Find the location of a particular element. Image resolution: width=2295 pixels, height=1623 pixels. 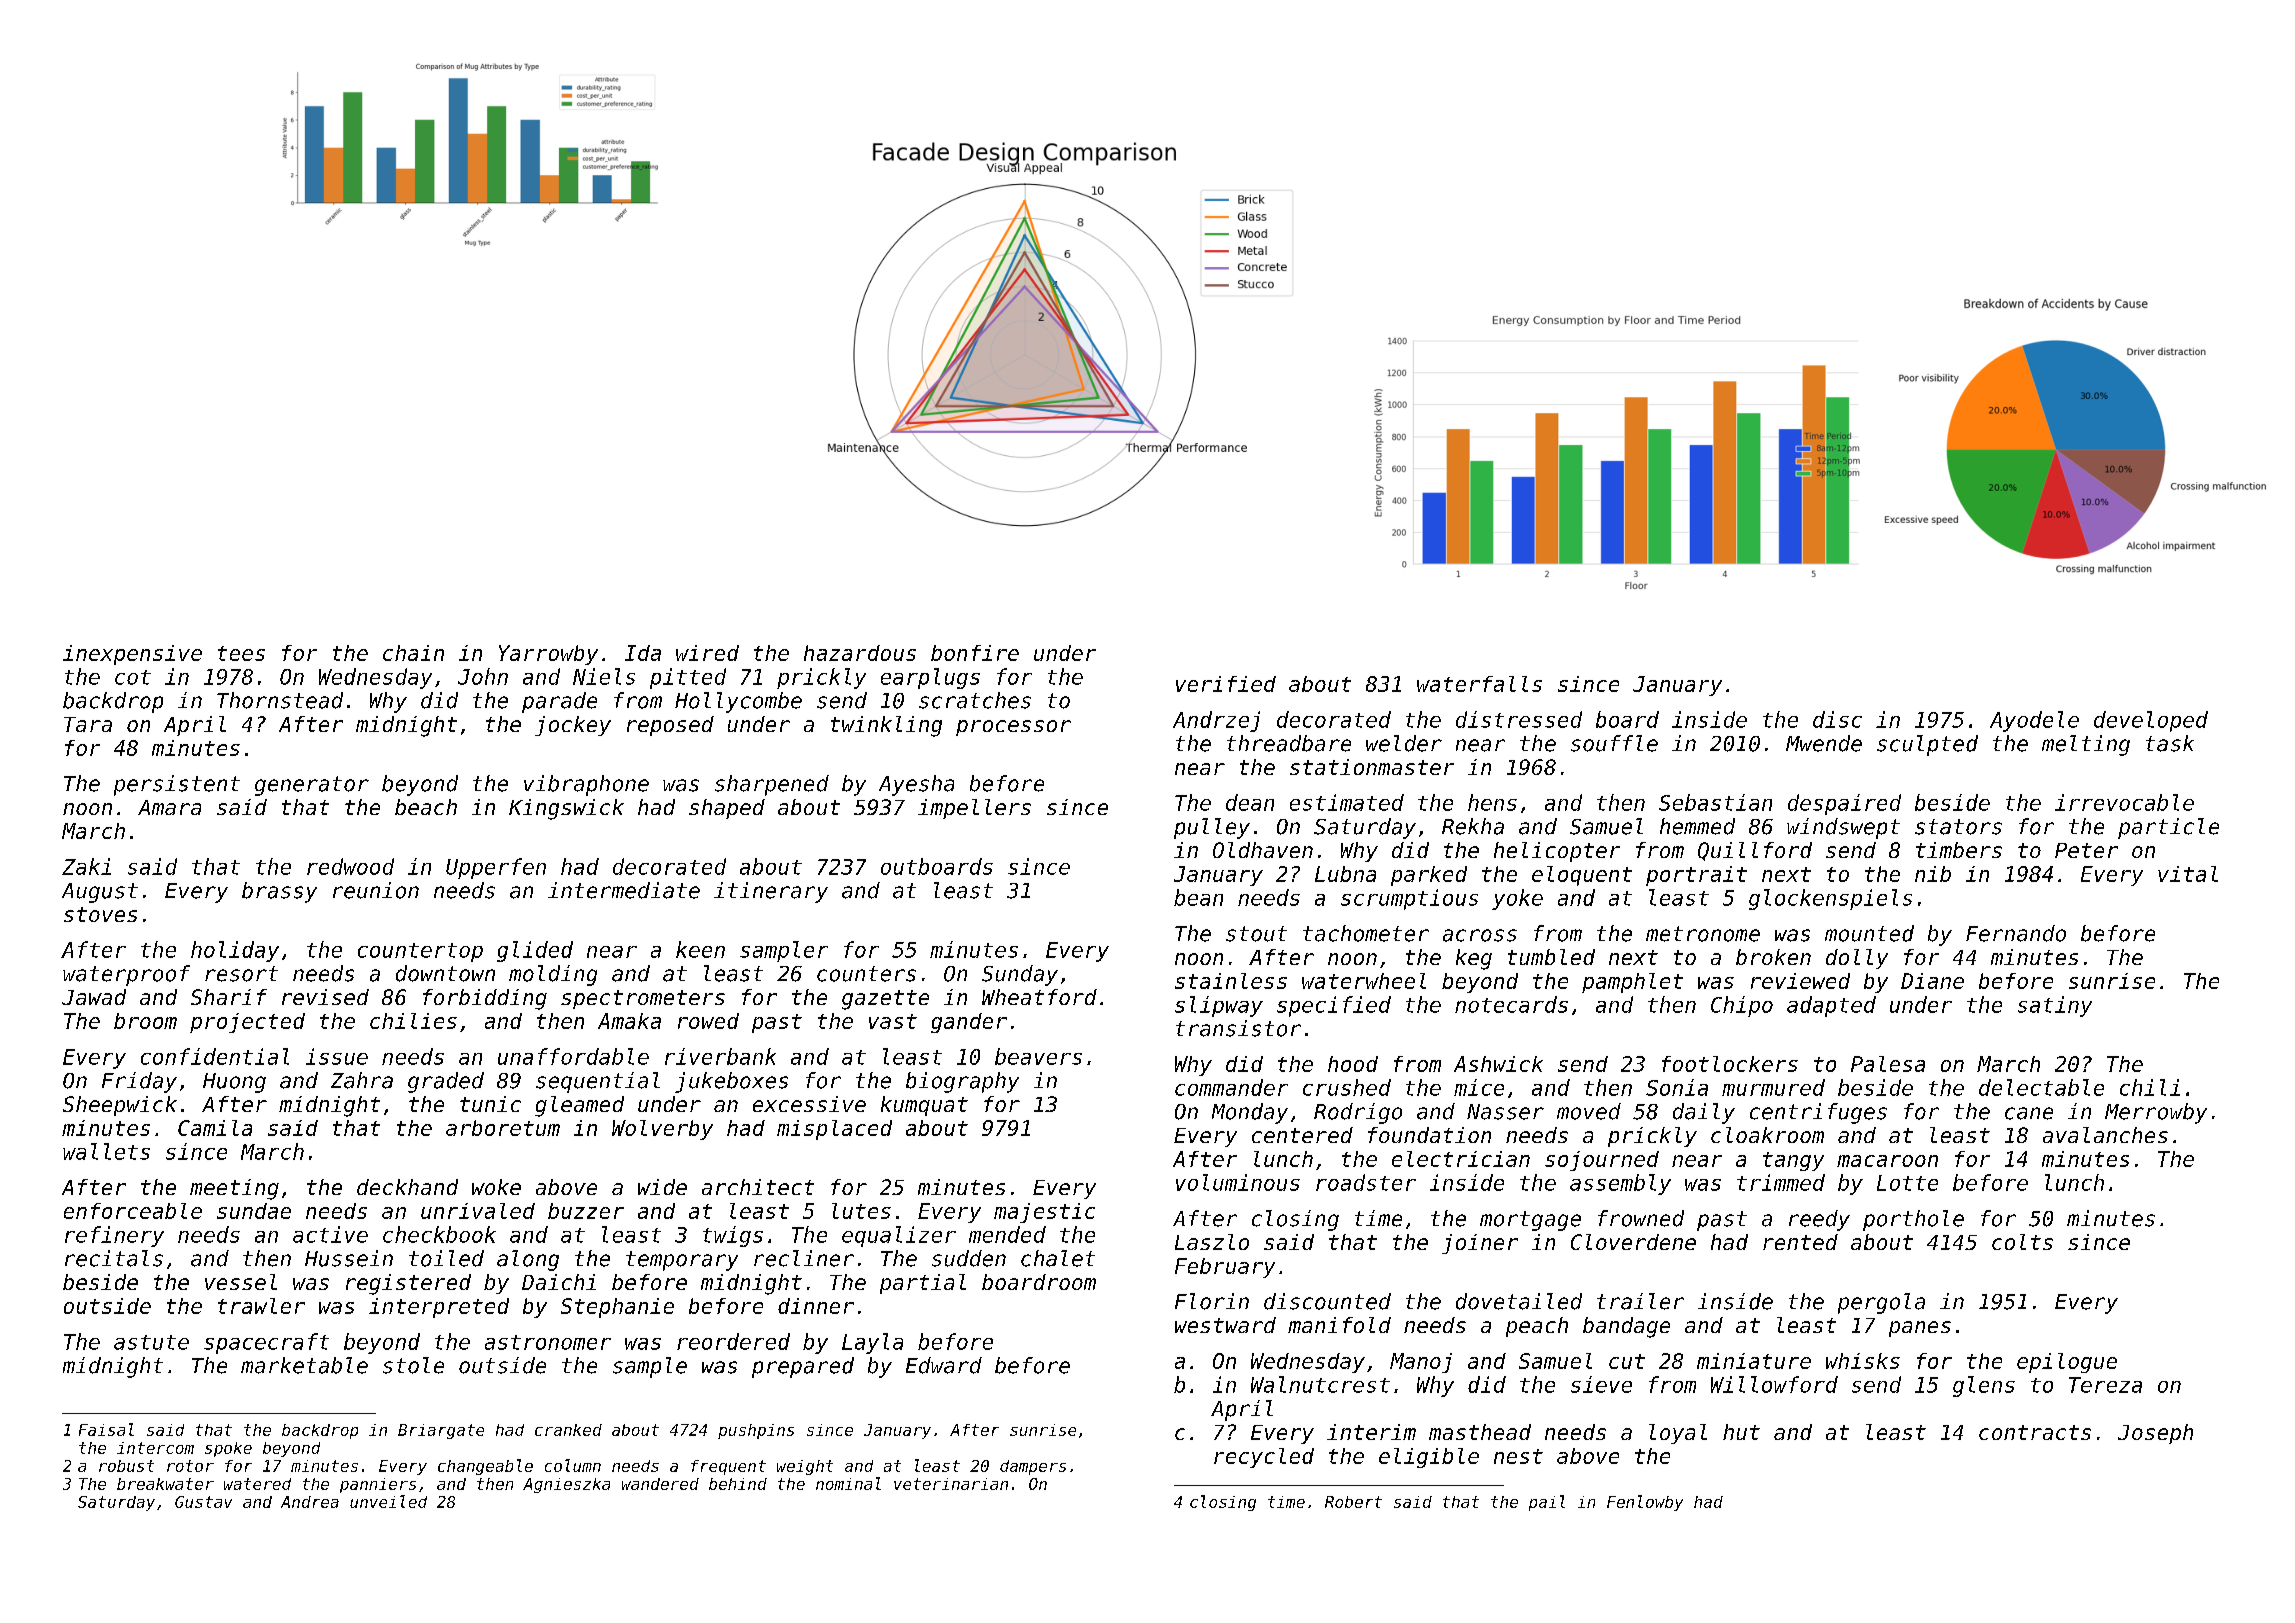

hazardous is located at coordinates (860, 653).
